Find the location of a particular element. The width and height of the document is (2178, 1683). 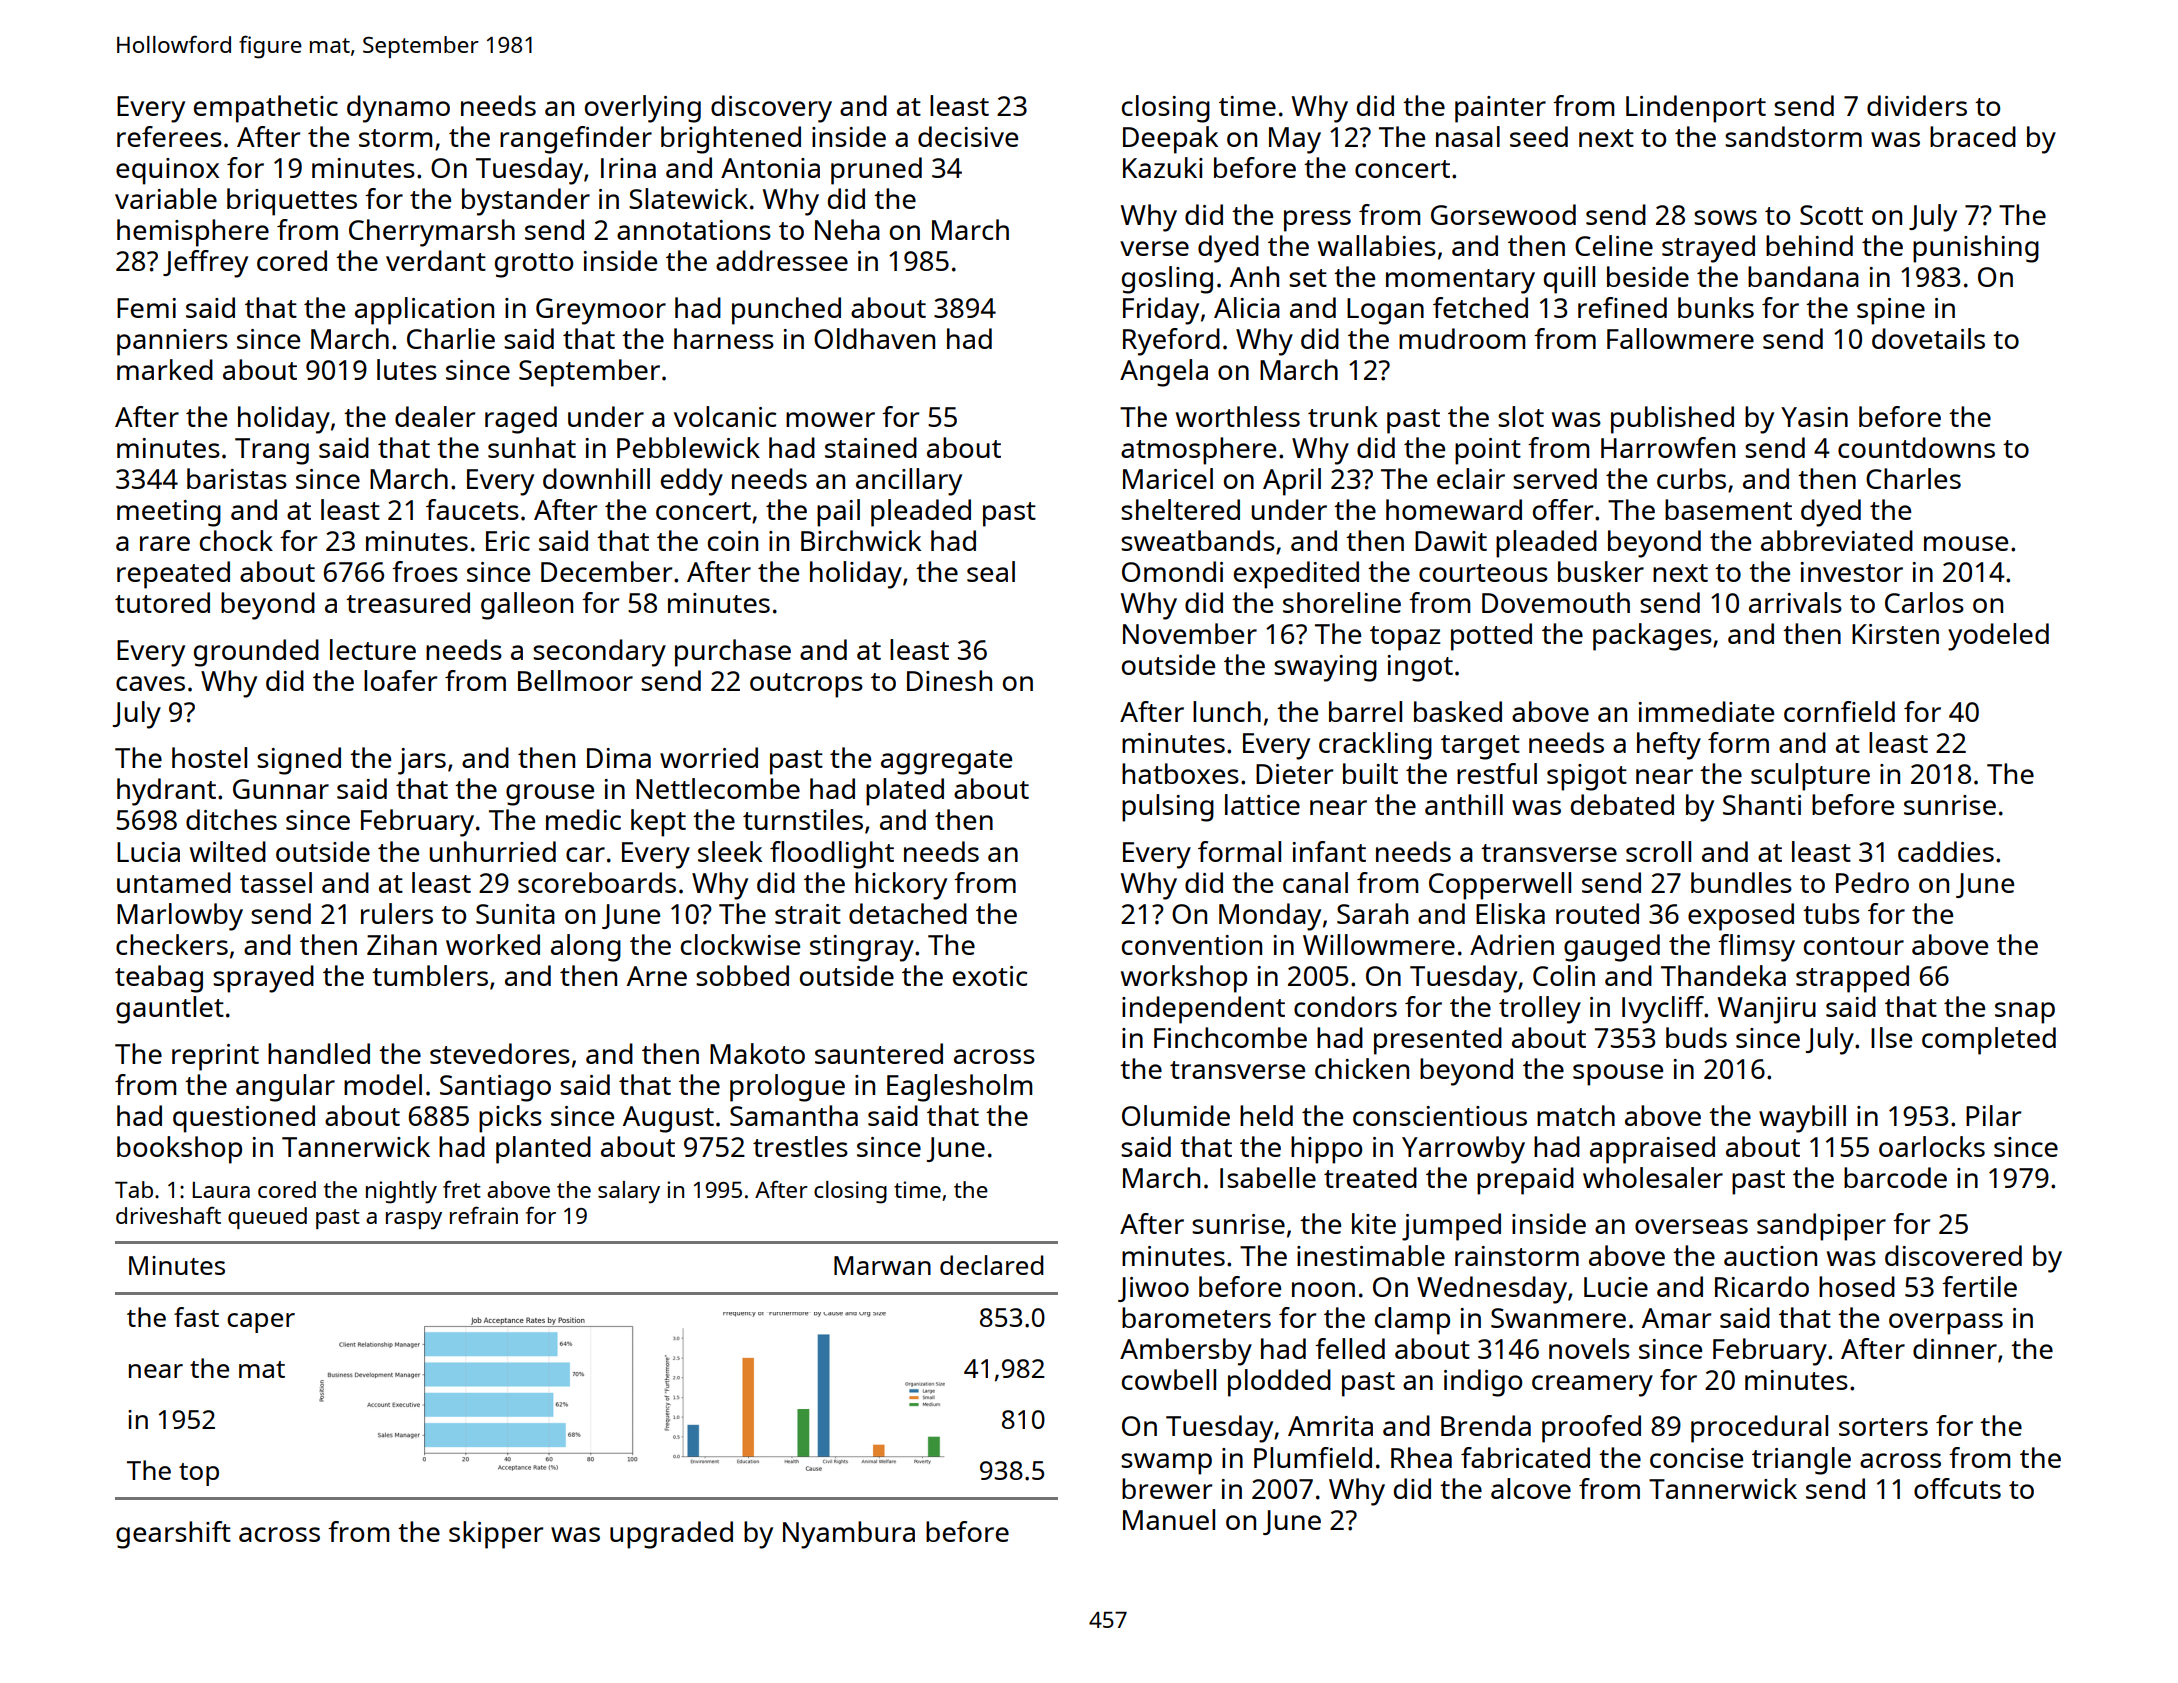

Amar is located at coordinates (1676, 1318).
